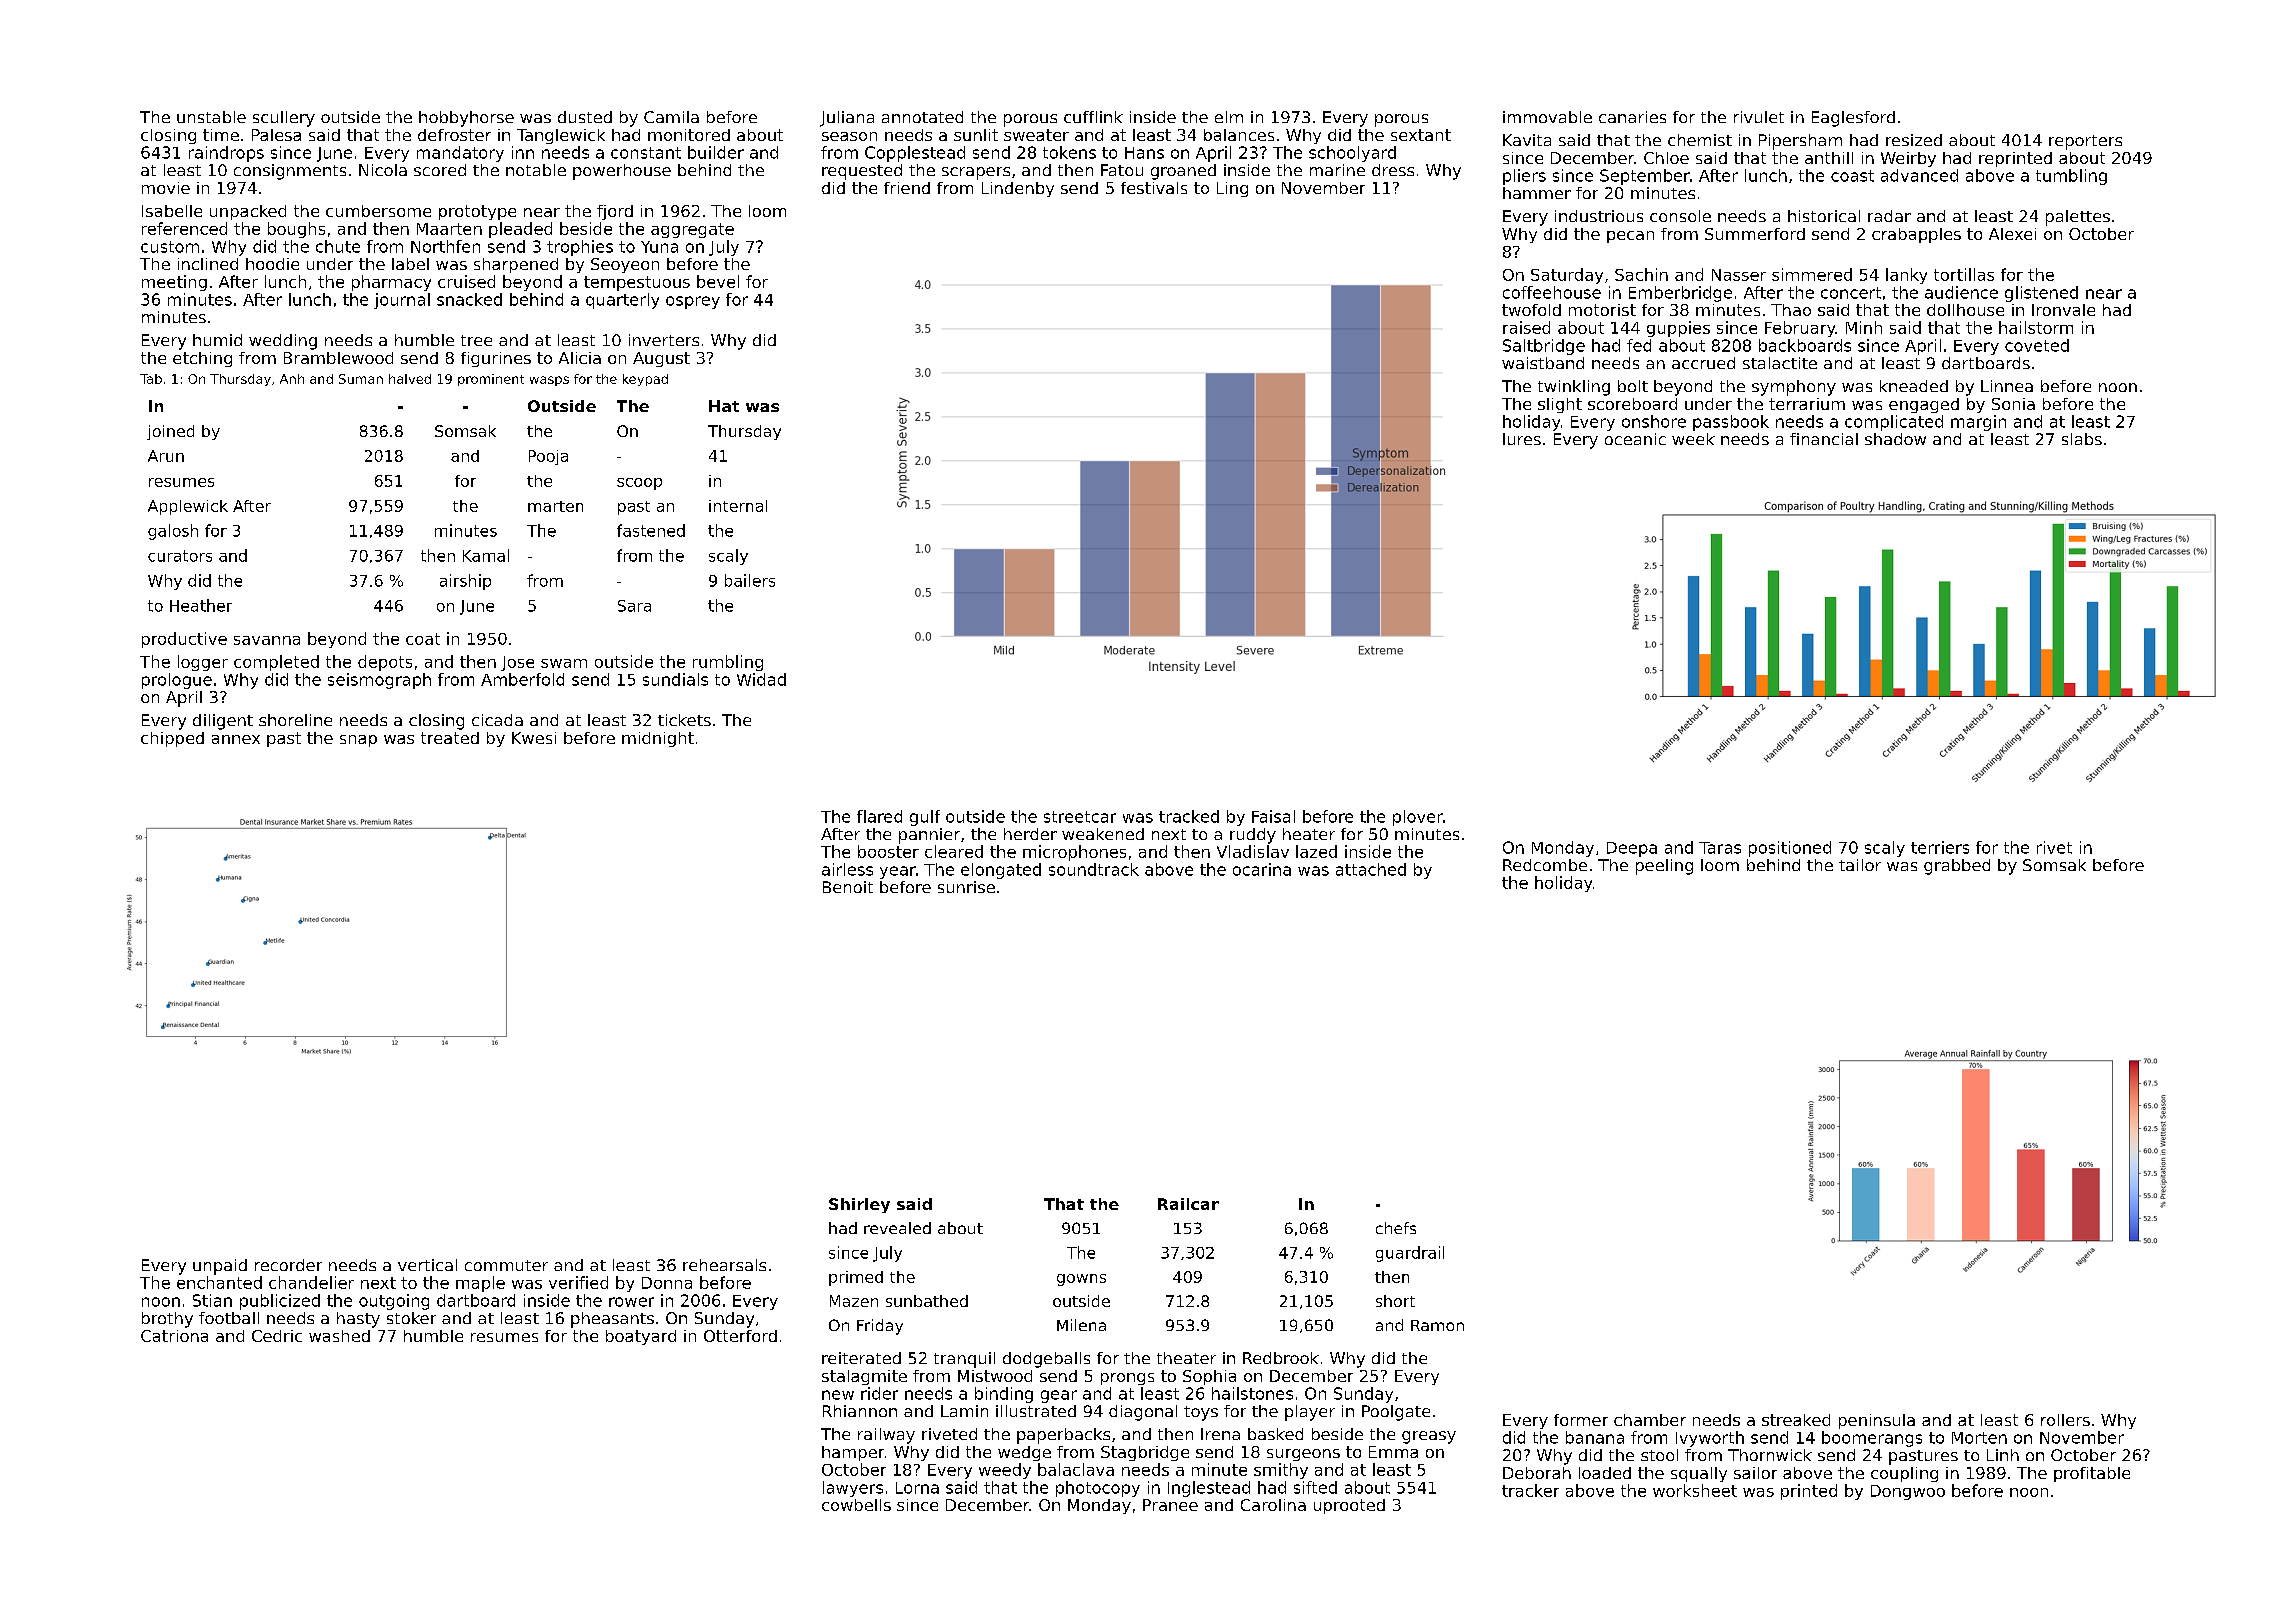  Describe the element at coordinates (166, 188) in the screenshot. I see `movie` at that location.
